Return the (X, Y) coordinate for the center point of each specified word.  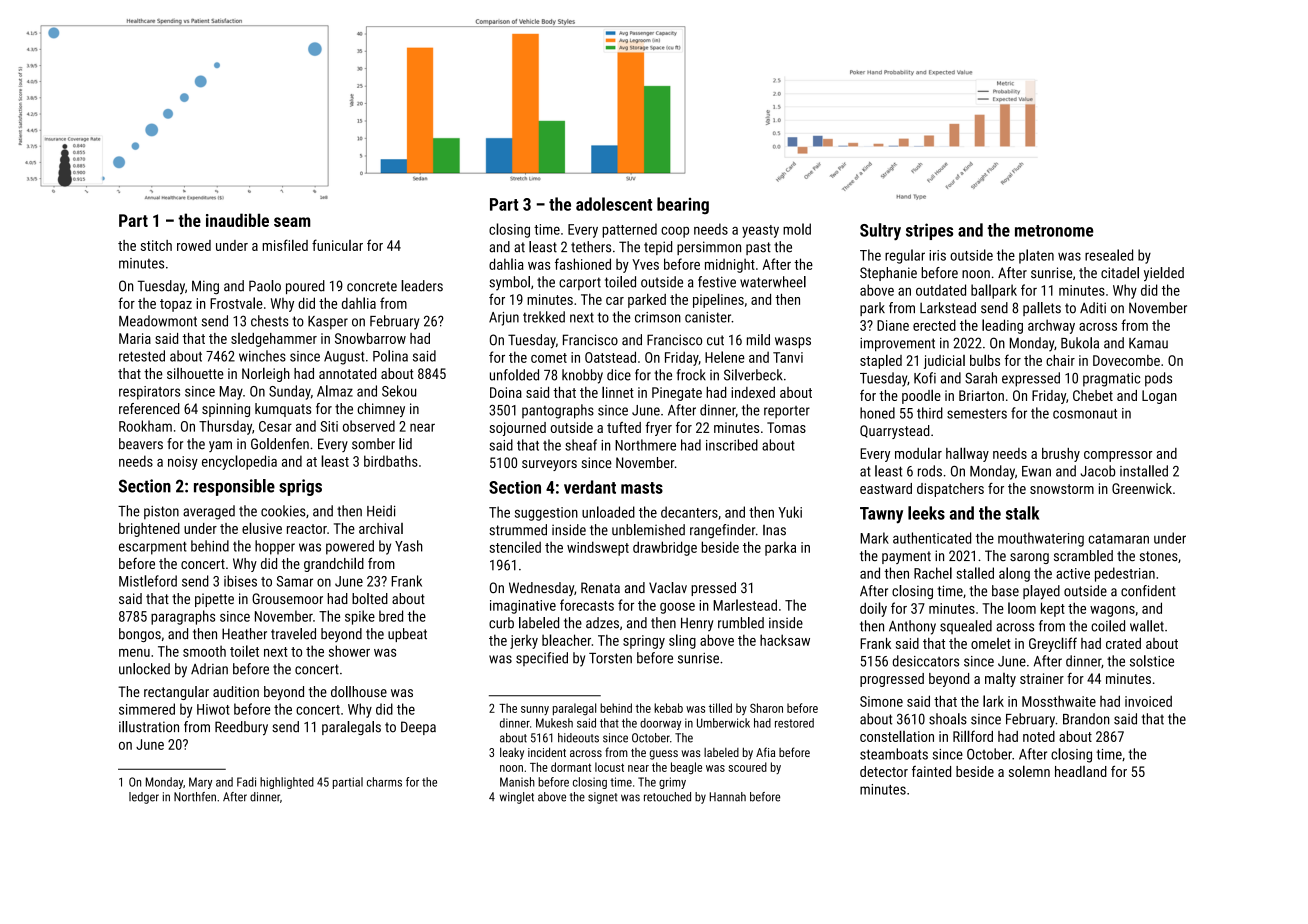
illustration (149, 727)
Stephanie (888, 274)
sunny (535, 710)
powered (350, 547)
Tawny (881, 515)
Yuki (790, 512)
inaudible (237, 220)
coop (675, 232)
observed (369, 426)
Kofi (925, 378)
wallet (1147, 626)
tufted (624, 427)
